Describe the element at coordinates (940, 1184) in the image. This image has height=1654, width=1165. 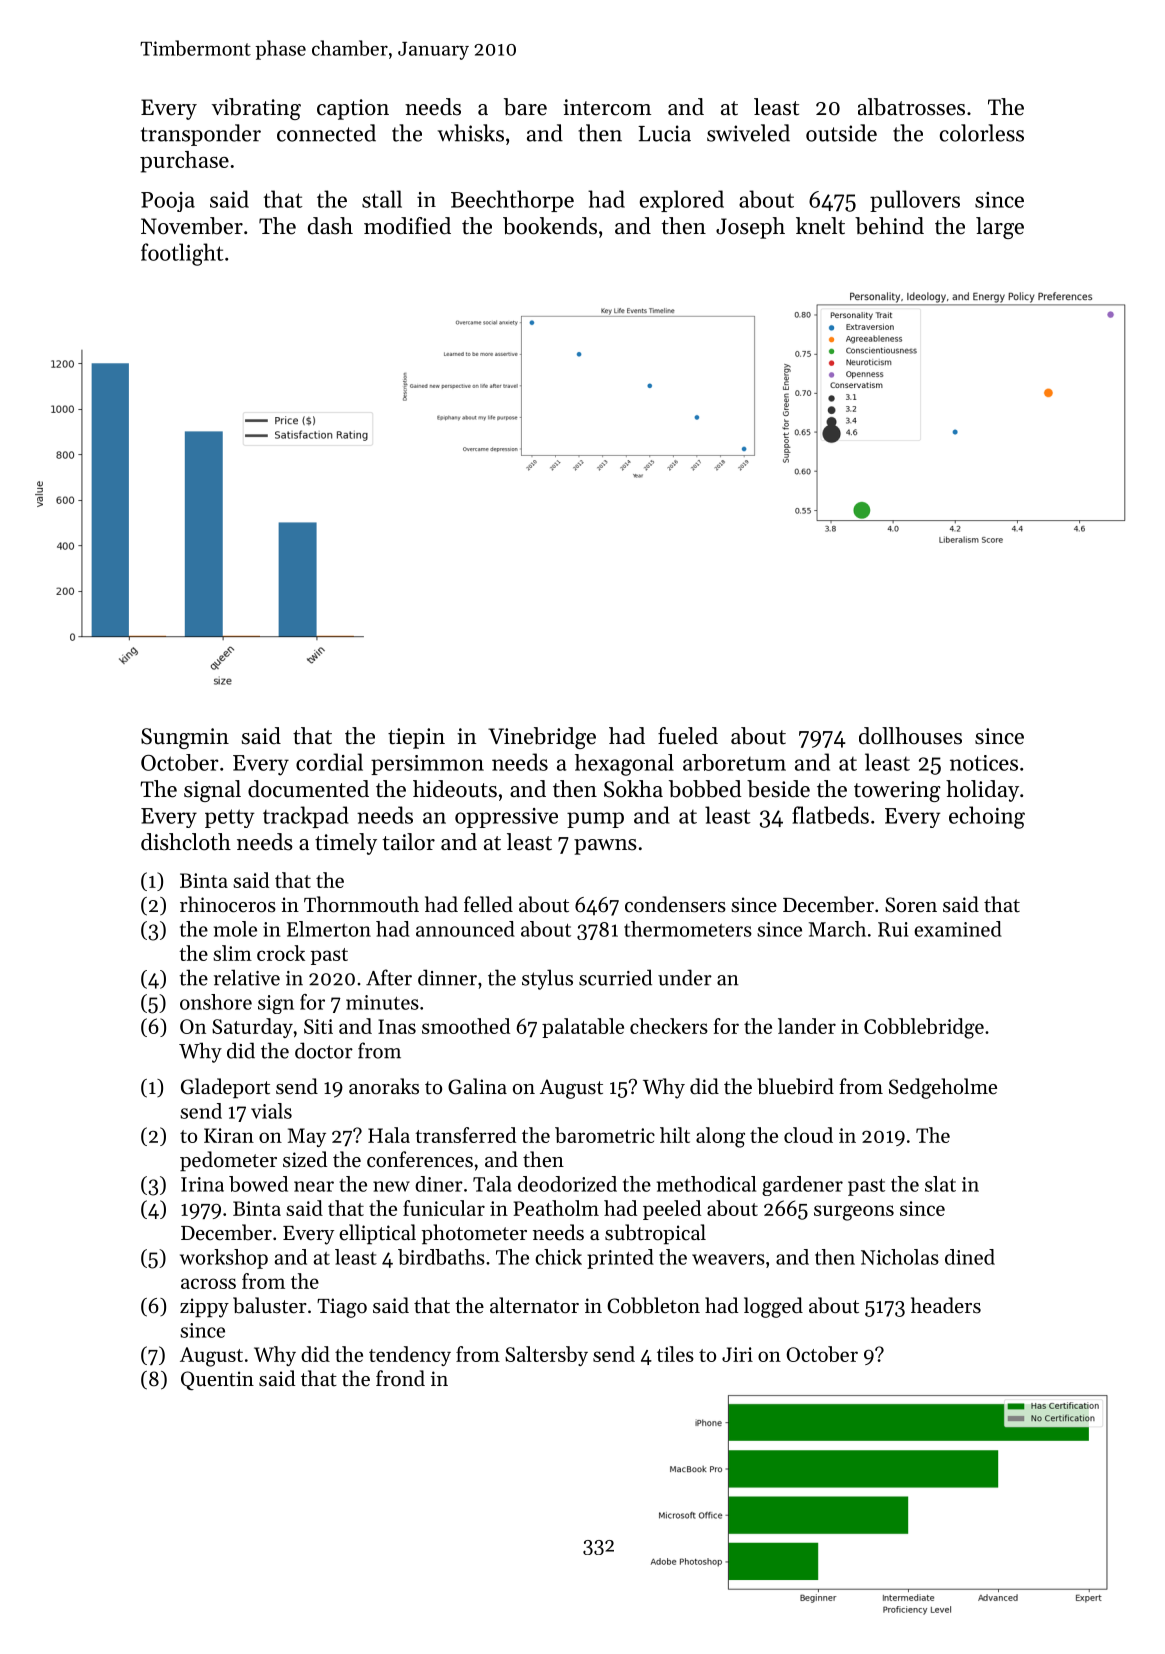
I see `slat` at that location.
